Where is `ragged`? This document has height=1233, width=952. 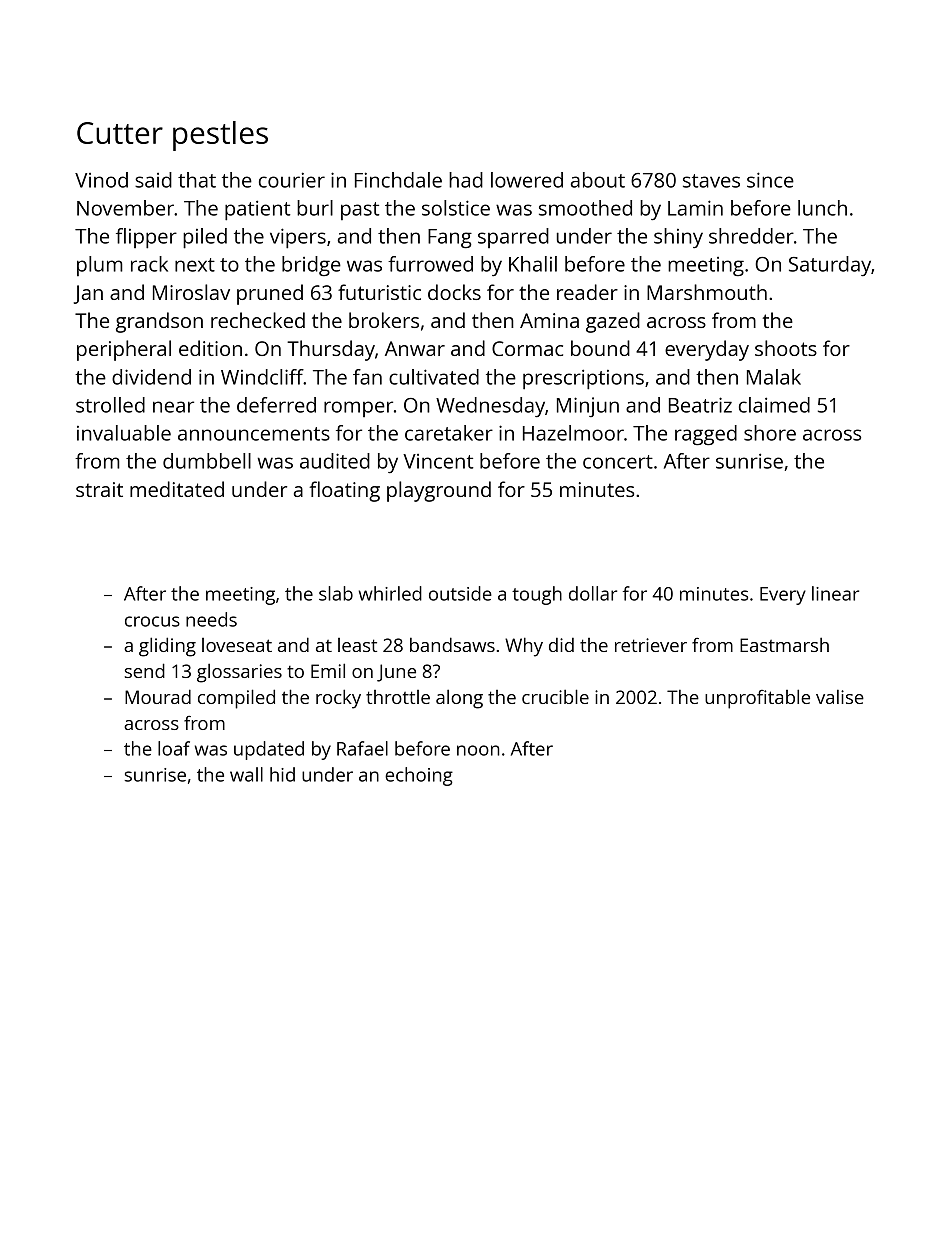 ragged is located at coordinates (706, 435).
